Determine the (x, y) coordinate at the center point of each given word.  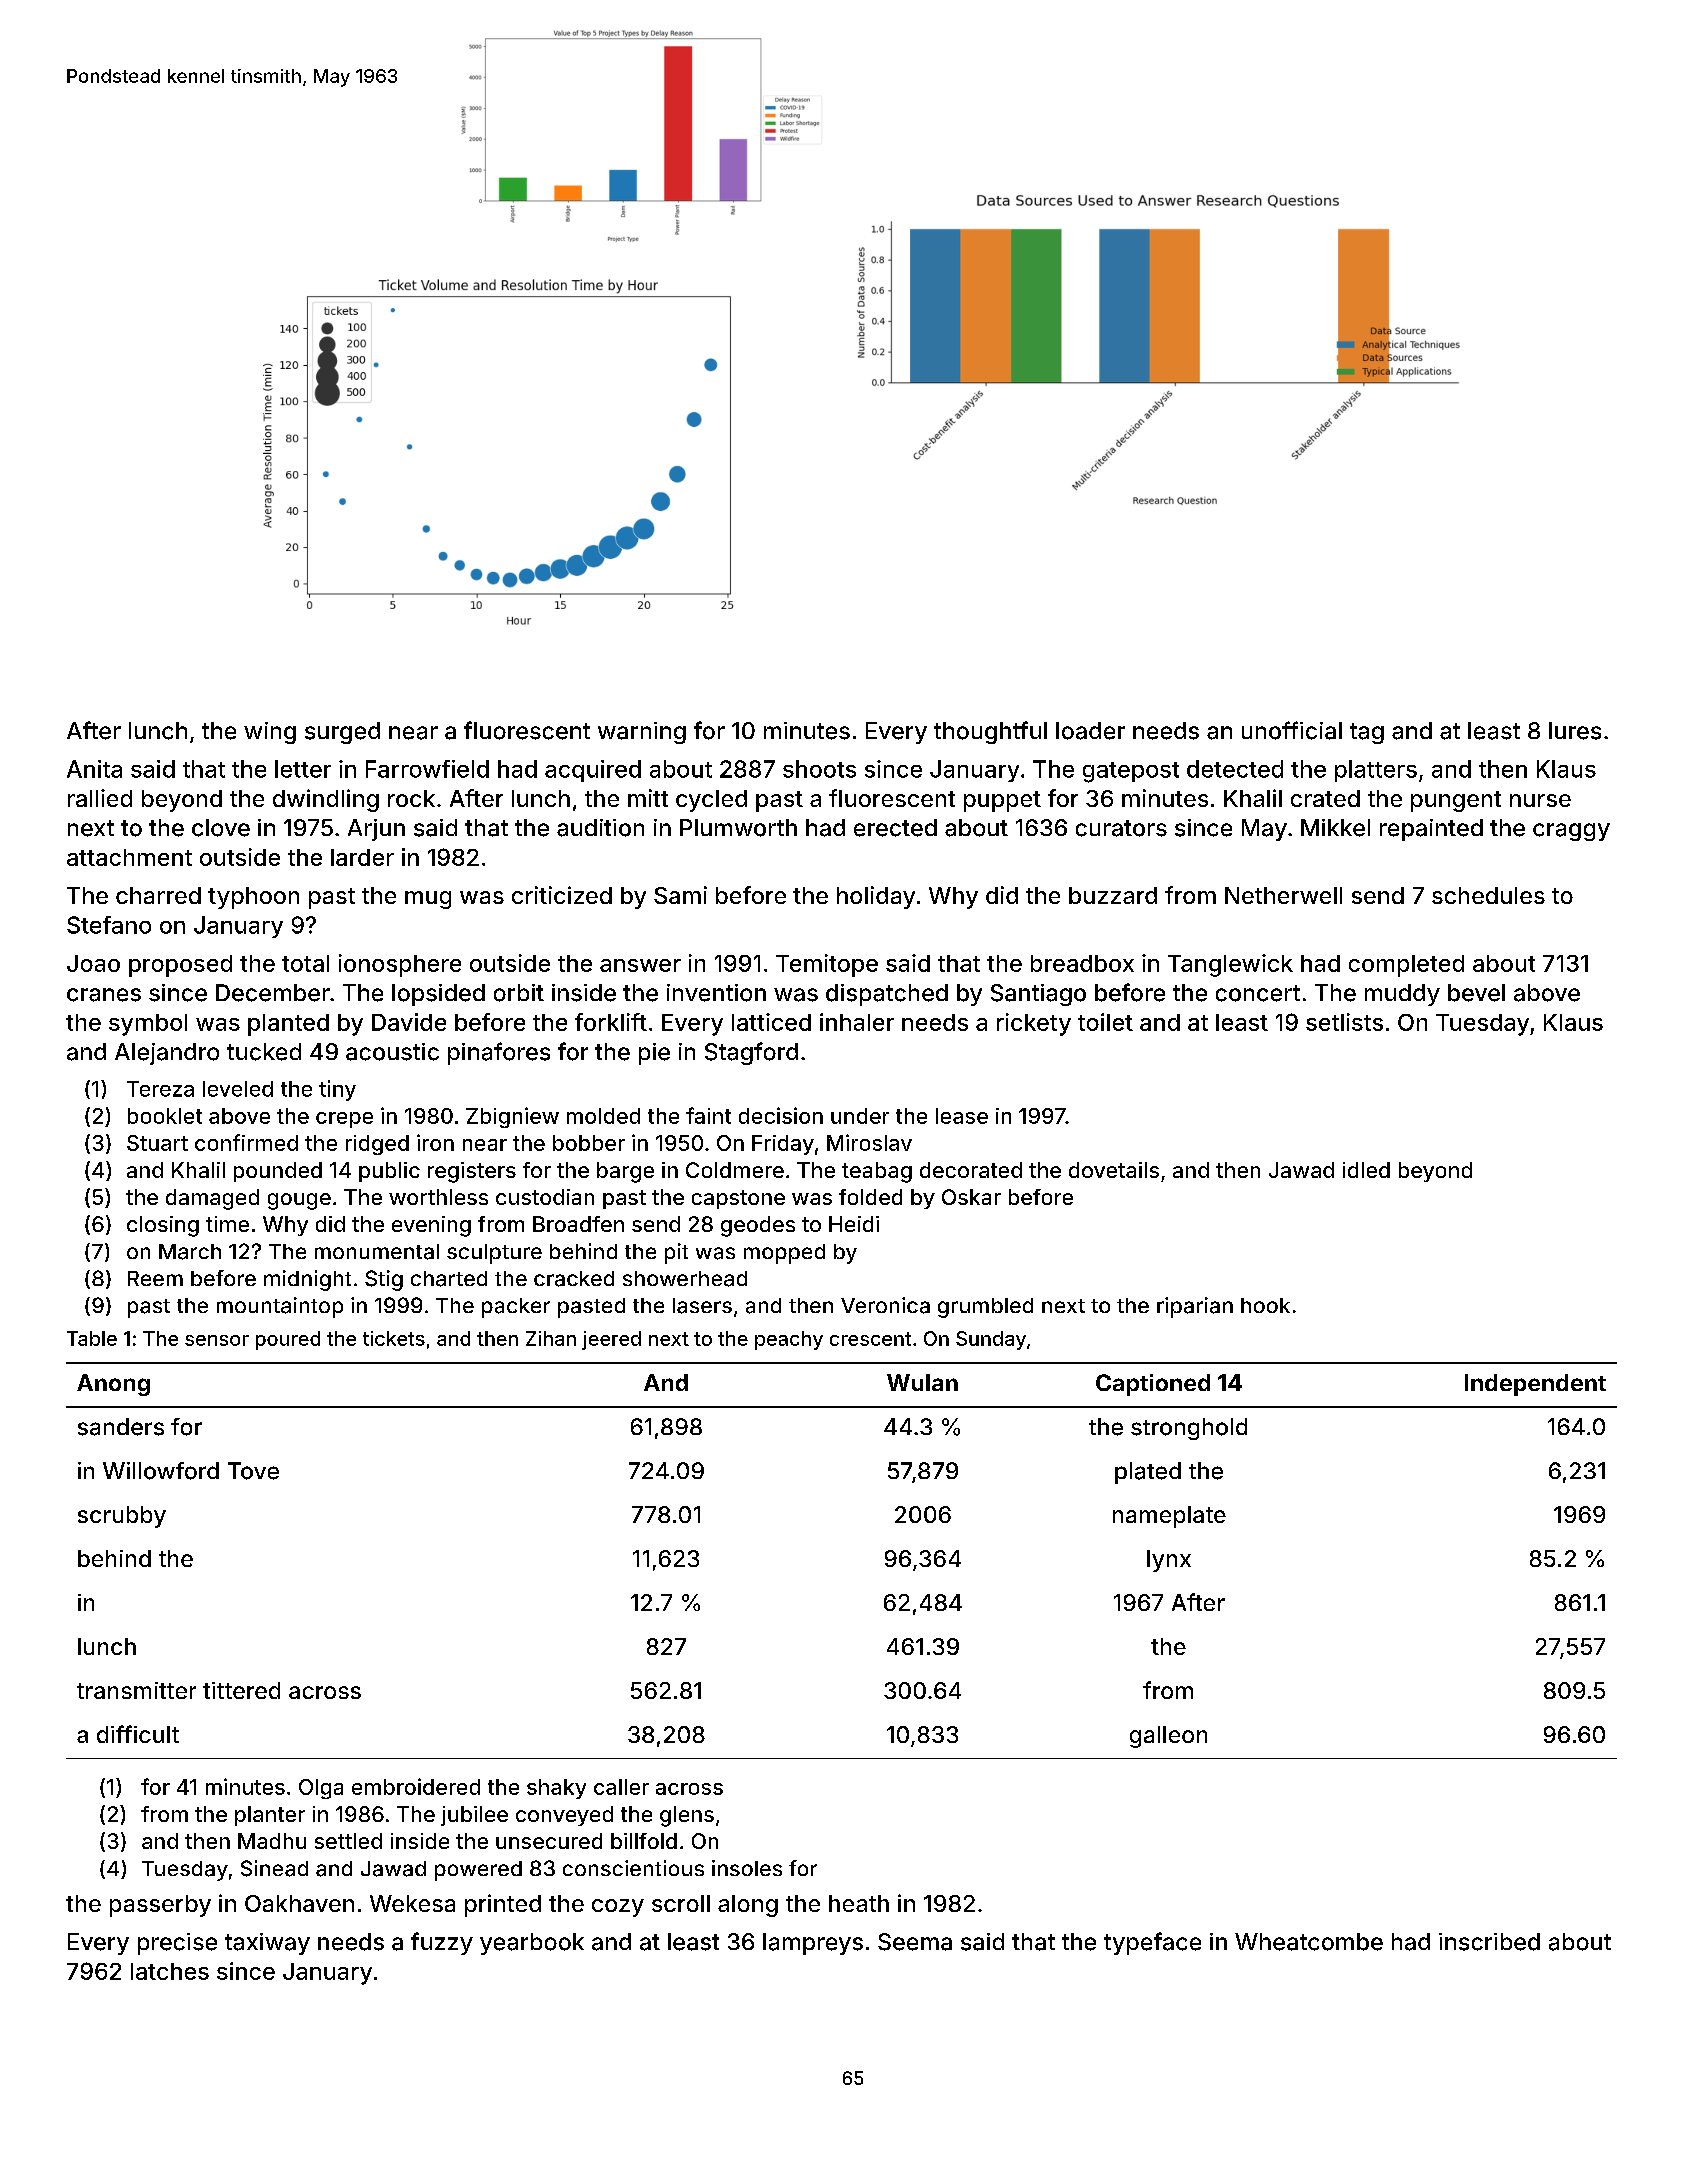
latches (170, 1971)
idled (1366, 1170)
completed (1406, 966)
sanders (121, 1427)
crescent (870, 1339)
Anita (94, 769)
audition (600, 828)
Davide (409, 1022)
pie (654, 1054)
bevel (1476, 993)
